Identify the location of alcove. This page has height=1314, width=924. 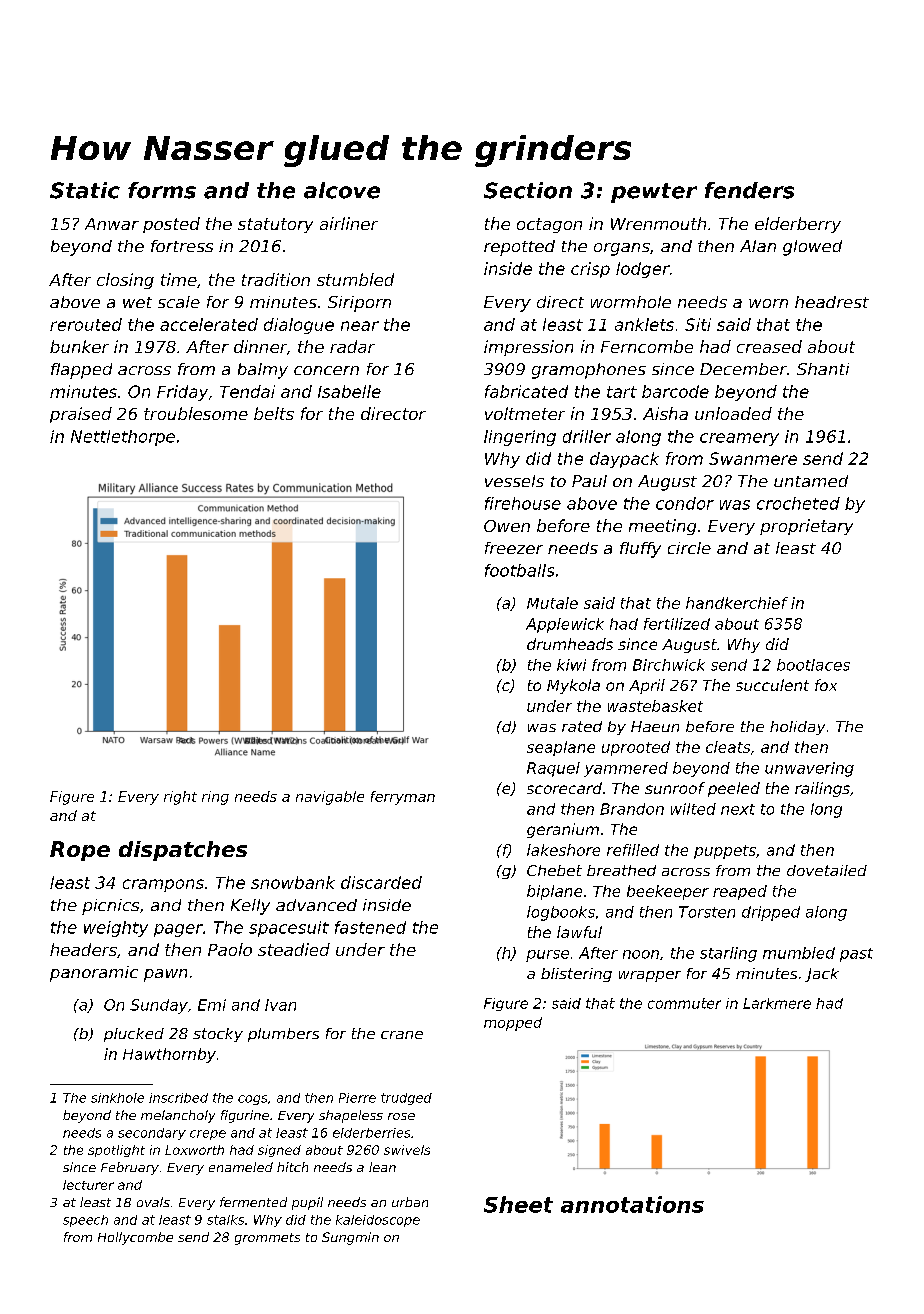
(342, 190).
